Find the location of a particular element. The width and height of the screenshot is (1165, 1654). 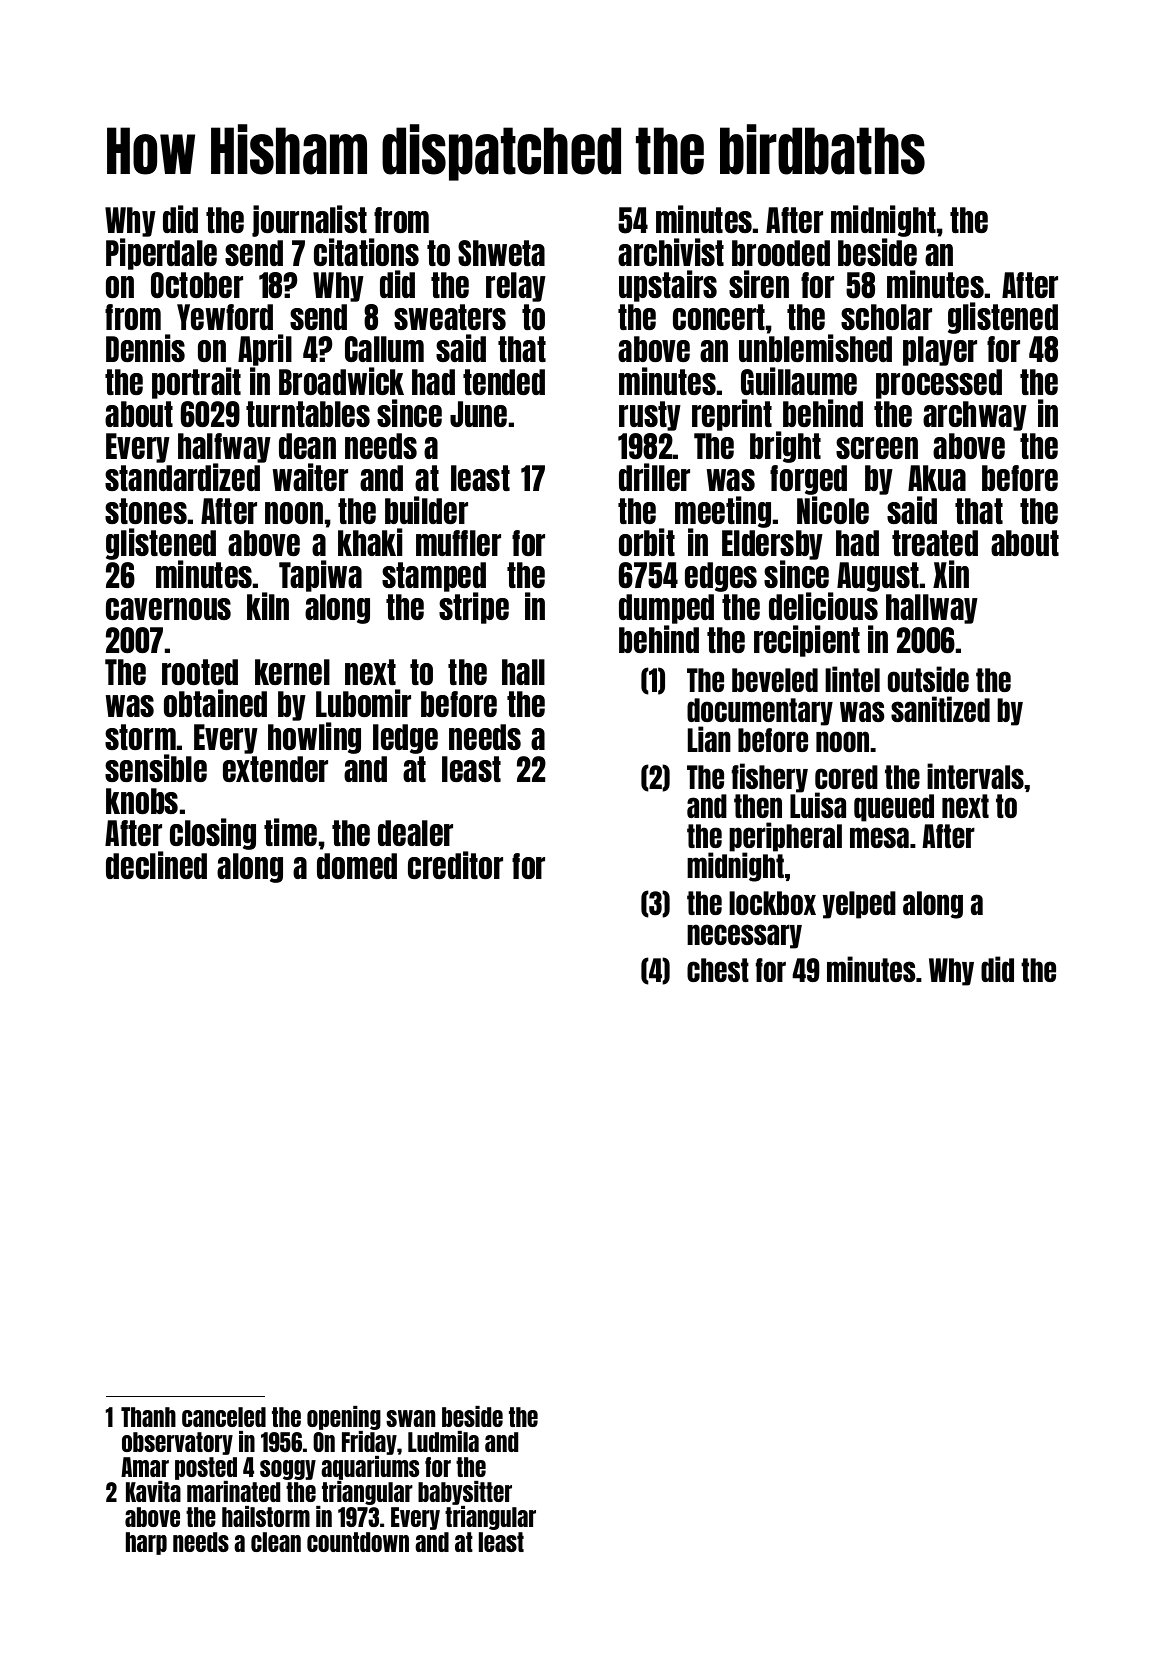

Tapiwa is located at coordinates (320, 576).
